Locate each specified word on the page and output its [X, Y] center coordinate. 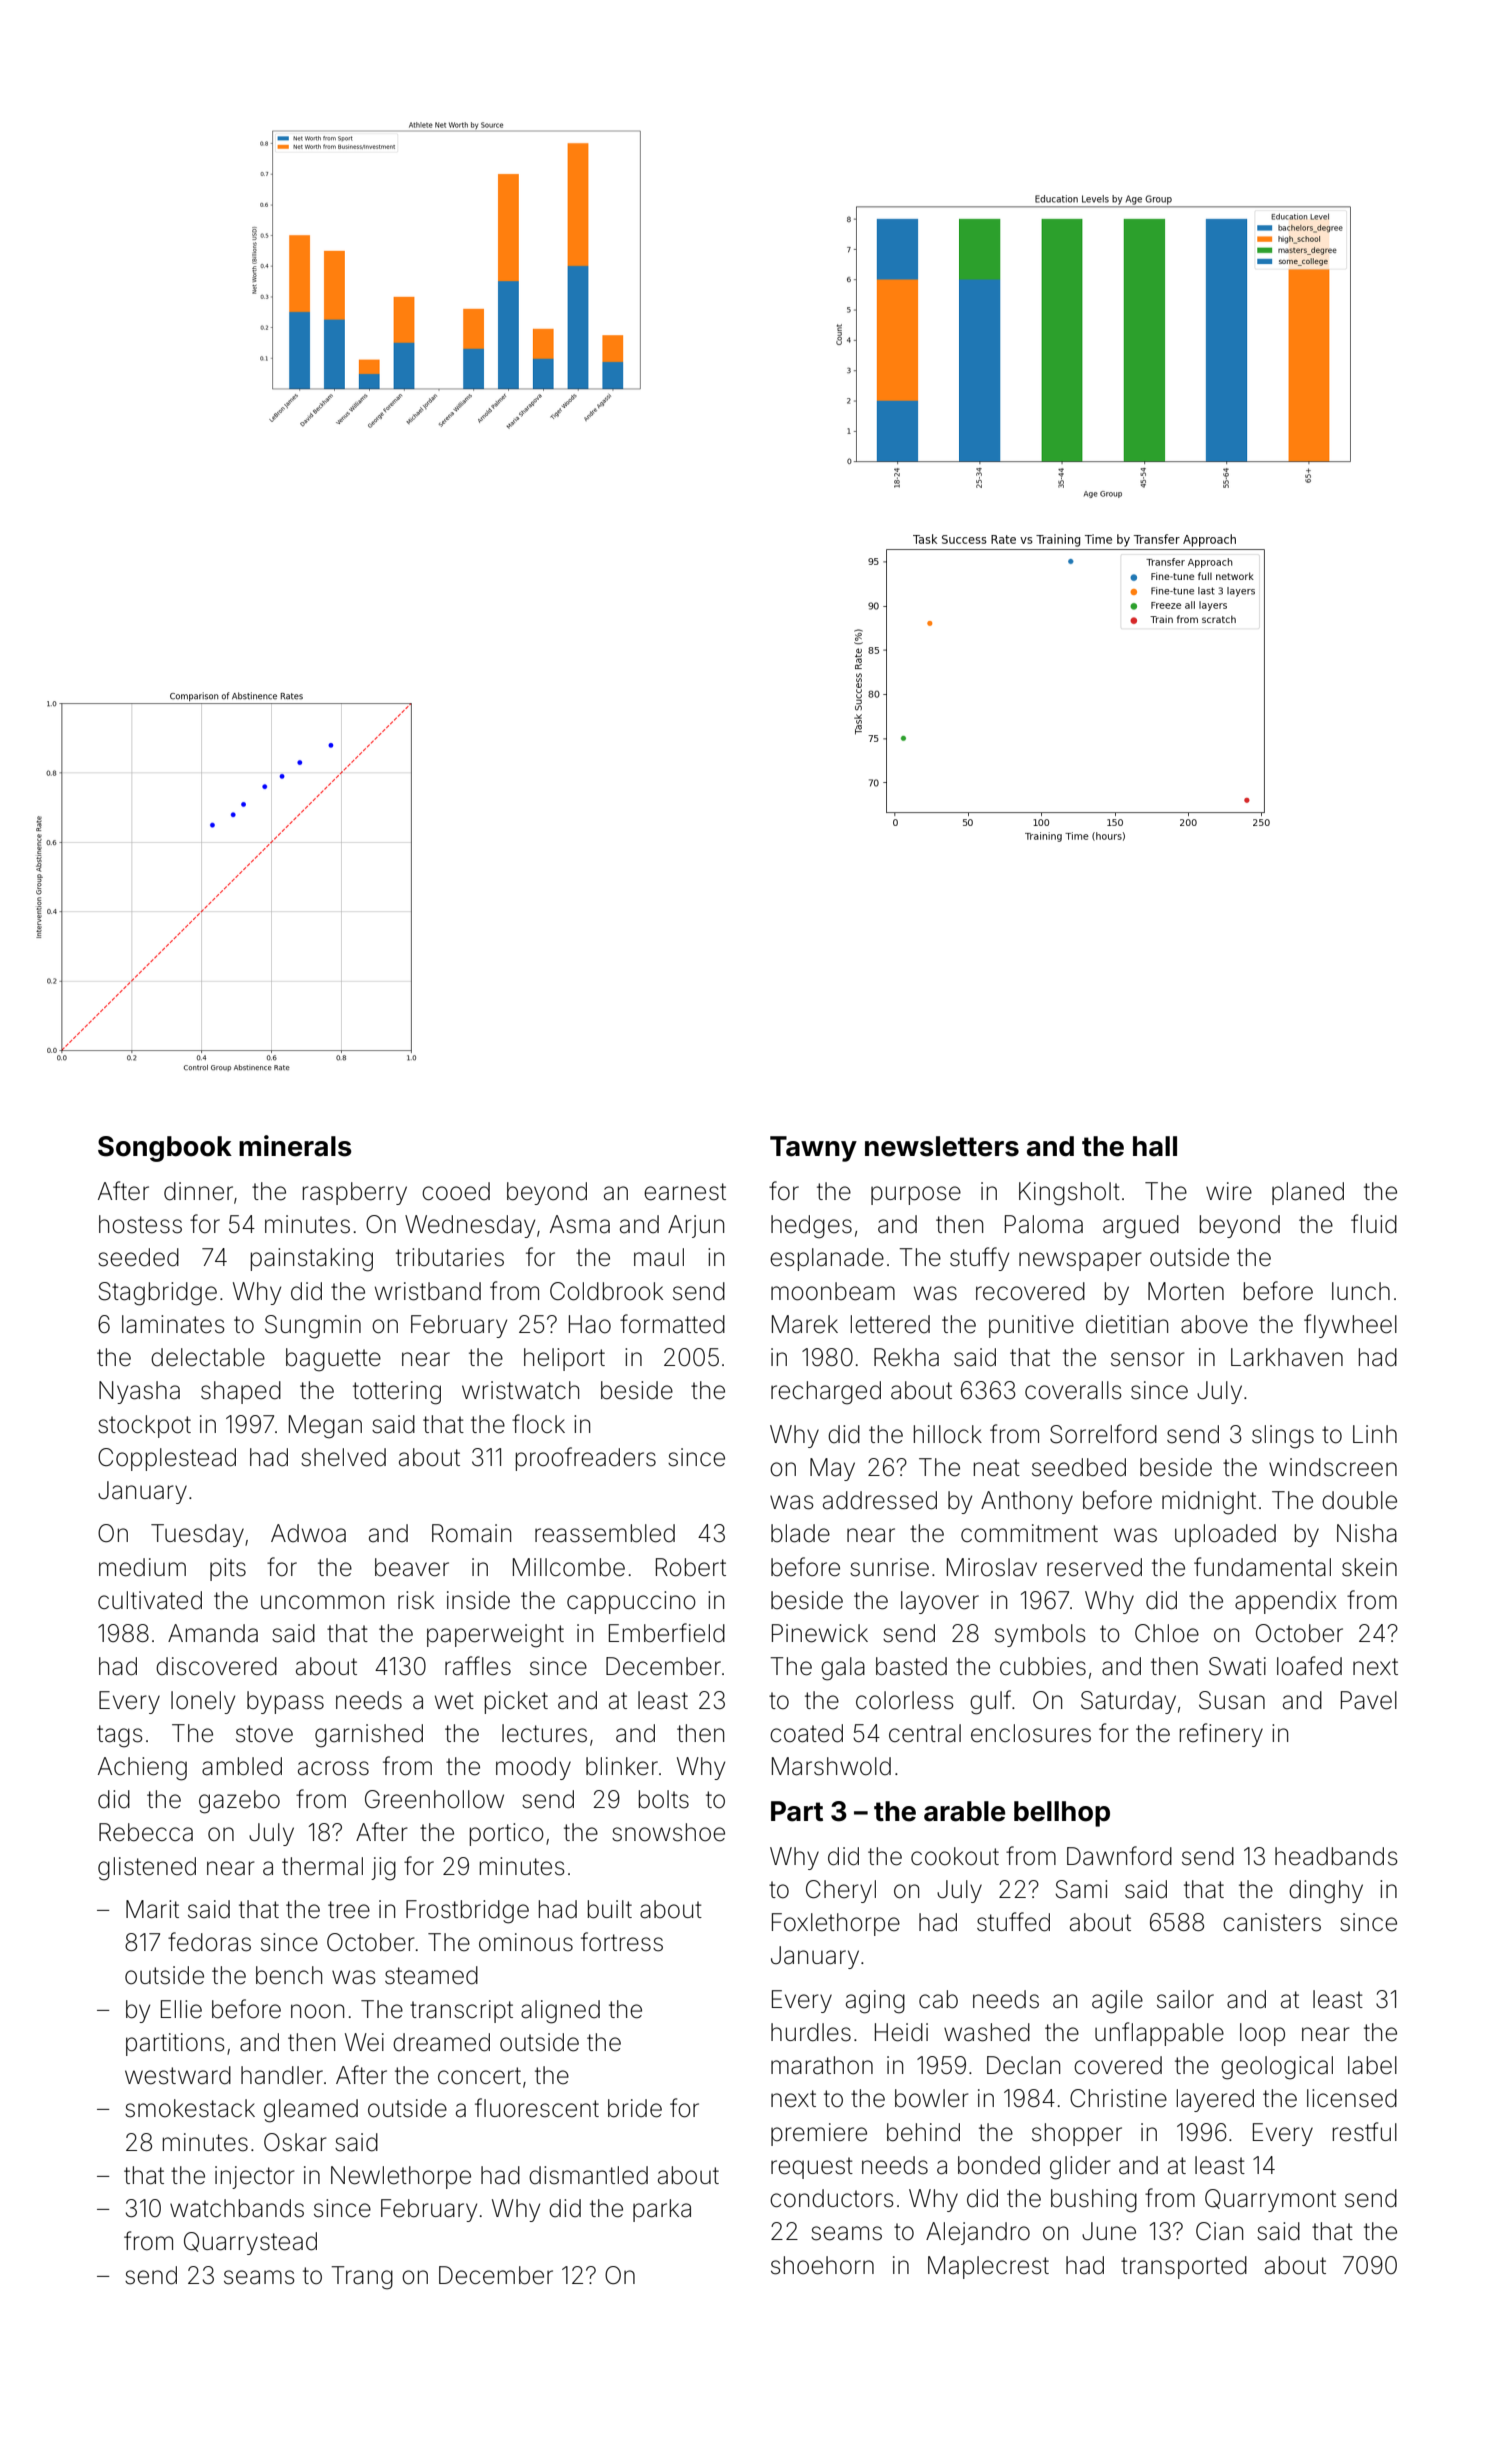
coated [806, 1733]
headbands [1336, 1856]
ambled [242, 1766]
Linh [1375, 1434]
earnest [685, 1192]
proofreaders [586, 1459]
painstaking [312, 1260]
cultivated [150, 1600]
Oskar [295, 2142]
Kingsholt [1069, 1194]
